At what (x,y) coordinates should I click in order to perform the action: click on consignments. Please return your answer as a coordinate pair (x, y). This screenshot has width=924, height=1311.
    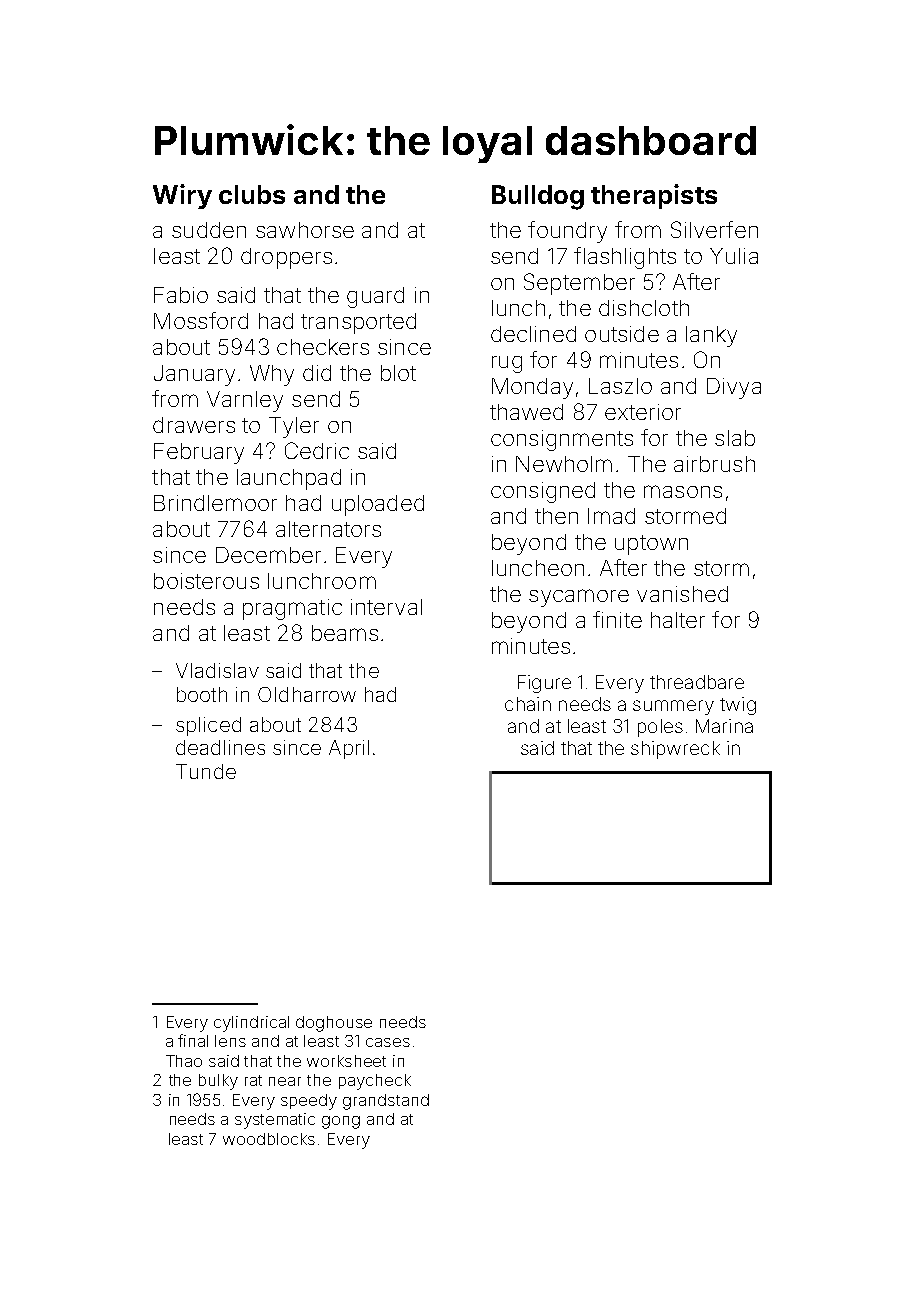
    Looking at the image, I should click on (562, 440).
